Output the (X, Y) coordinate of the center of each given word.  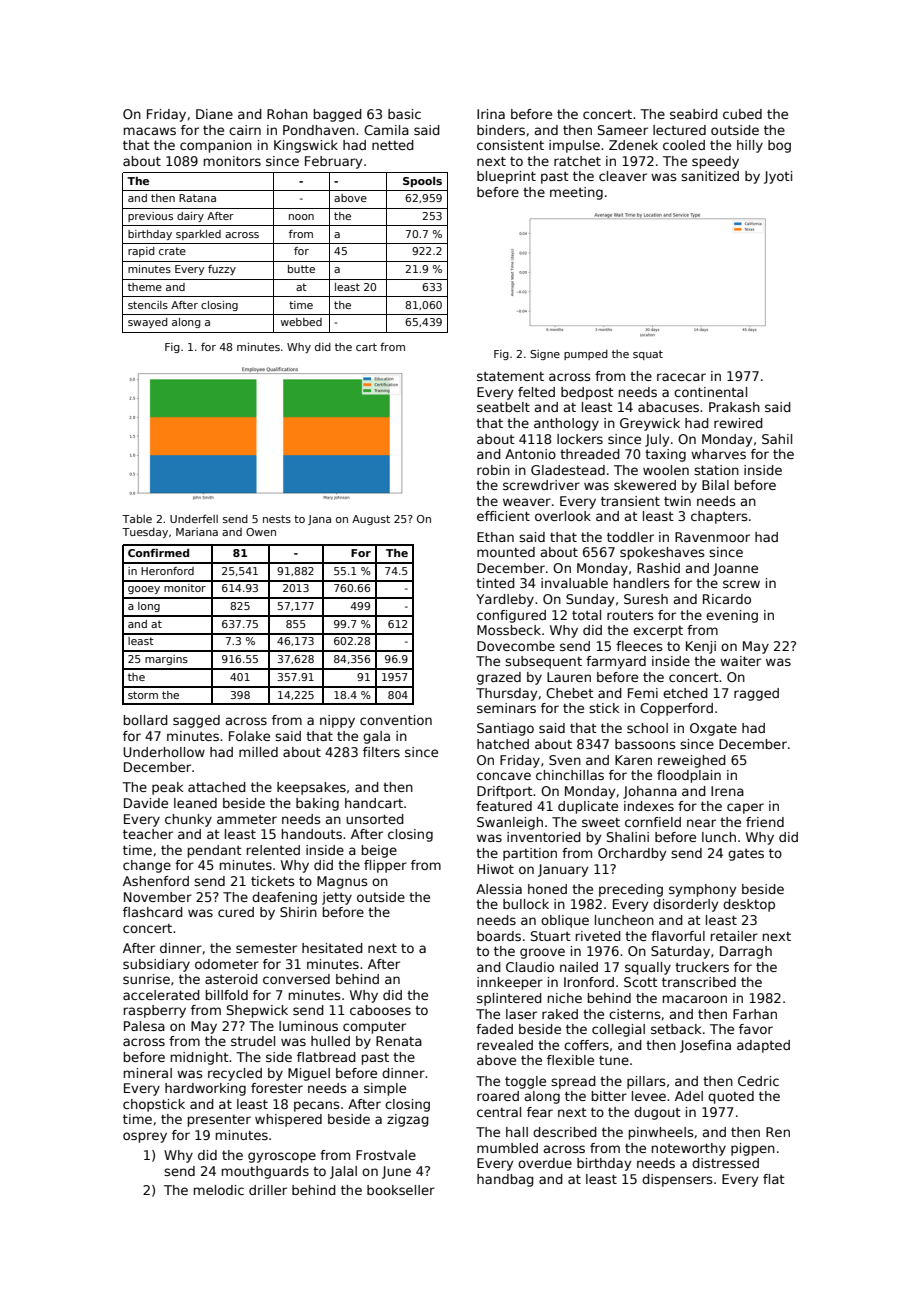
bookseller (401, 1190)
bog (779, 146)
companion (216, 146)
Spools (422, 182)
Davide (146, 803)
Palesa (144, 1026)
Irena (727, 791)
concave (504, 776)
